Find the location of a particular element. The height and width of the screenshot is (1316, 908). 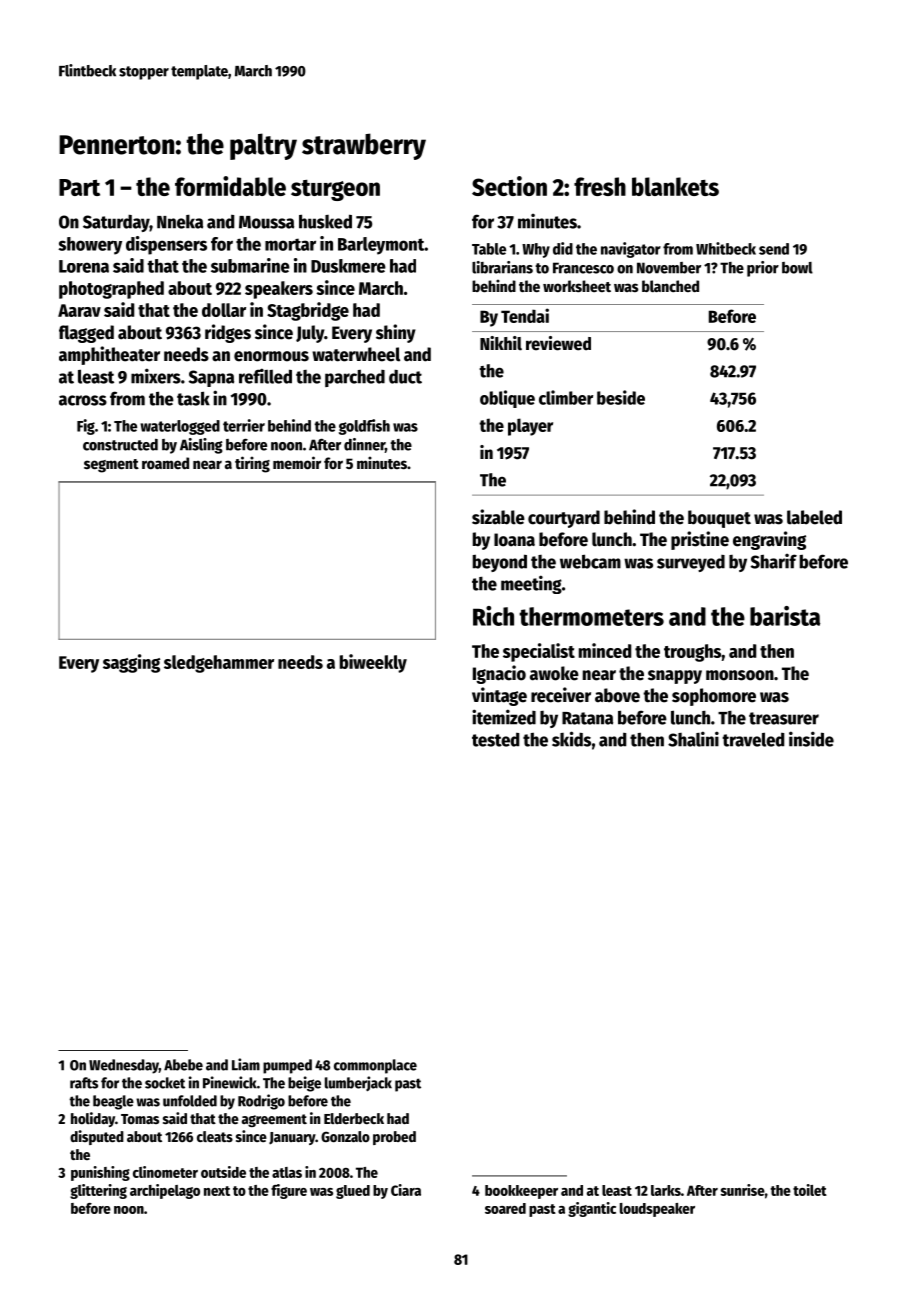

troughs is located at coordinates (692, 653).
